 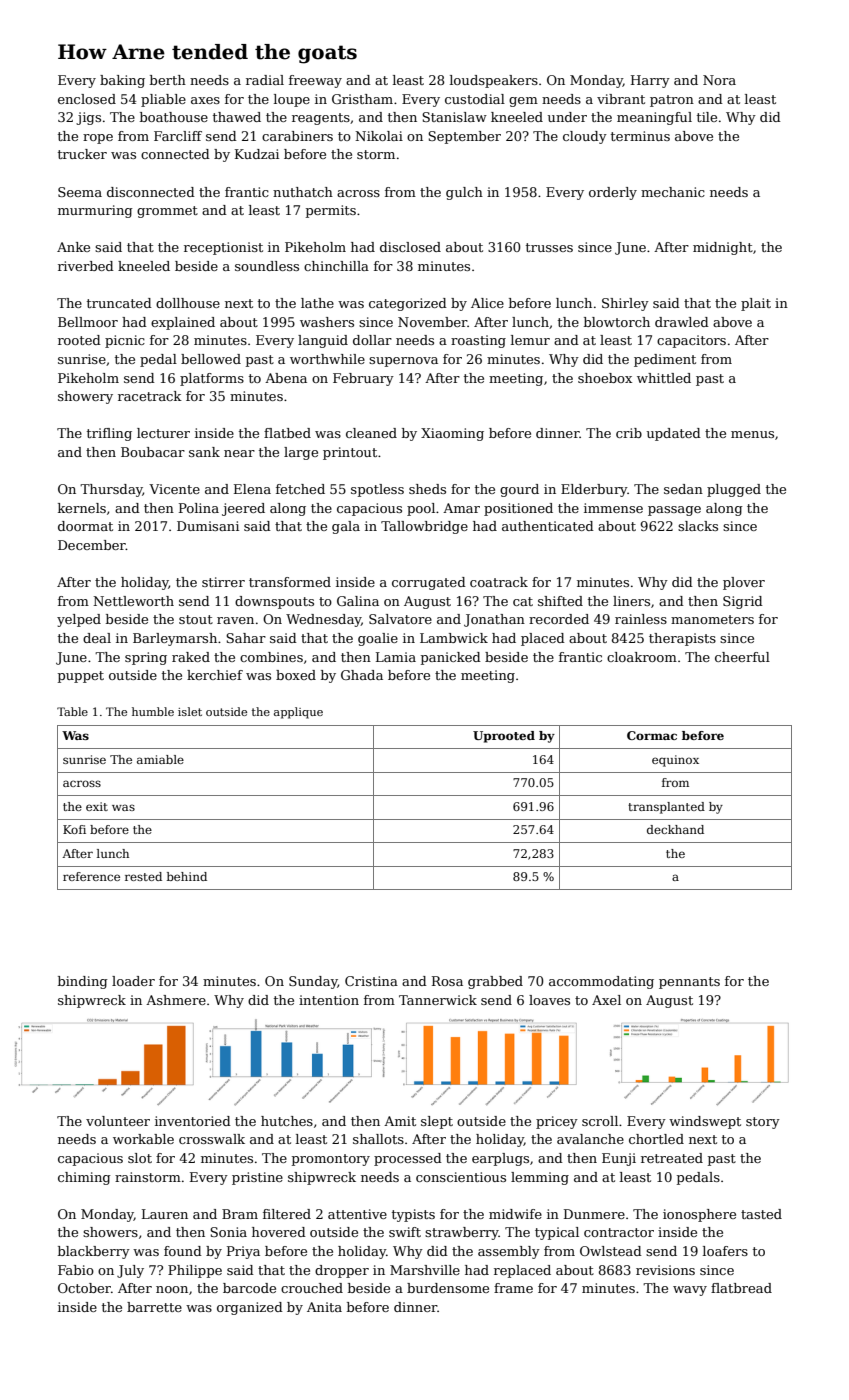 What do you see at coordinates (600, 1121) in the screenshot?
I see `scroll` at bounding box center [600, 1121].
